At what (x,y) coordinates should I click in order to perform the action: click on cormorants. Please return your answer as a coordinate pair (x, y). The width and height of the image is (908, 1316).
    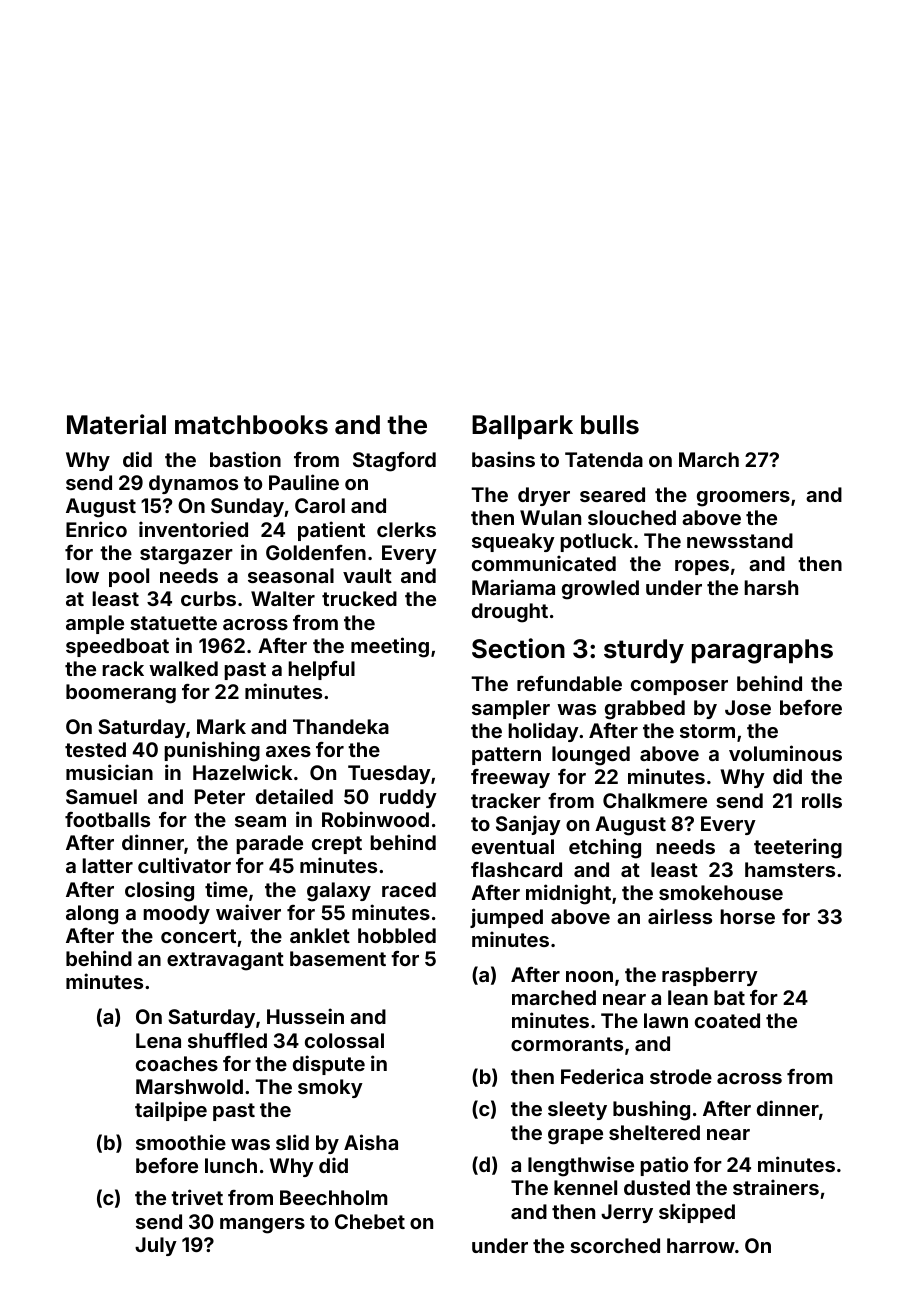
    Looking at the image, I should click on (567, 1044).
